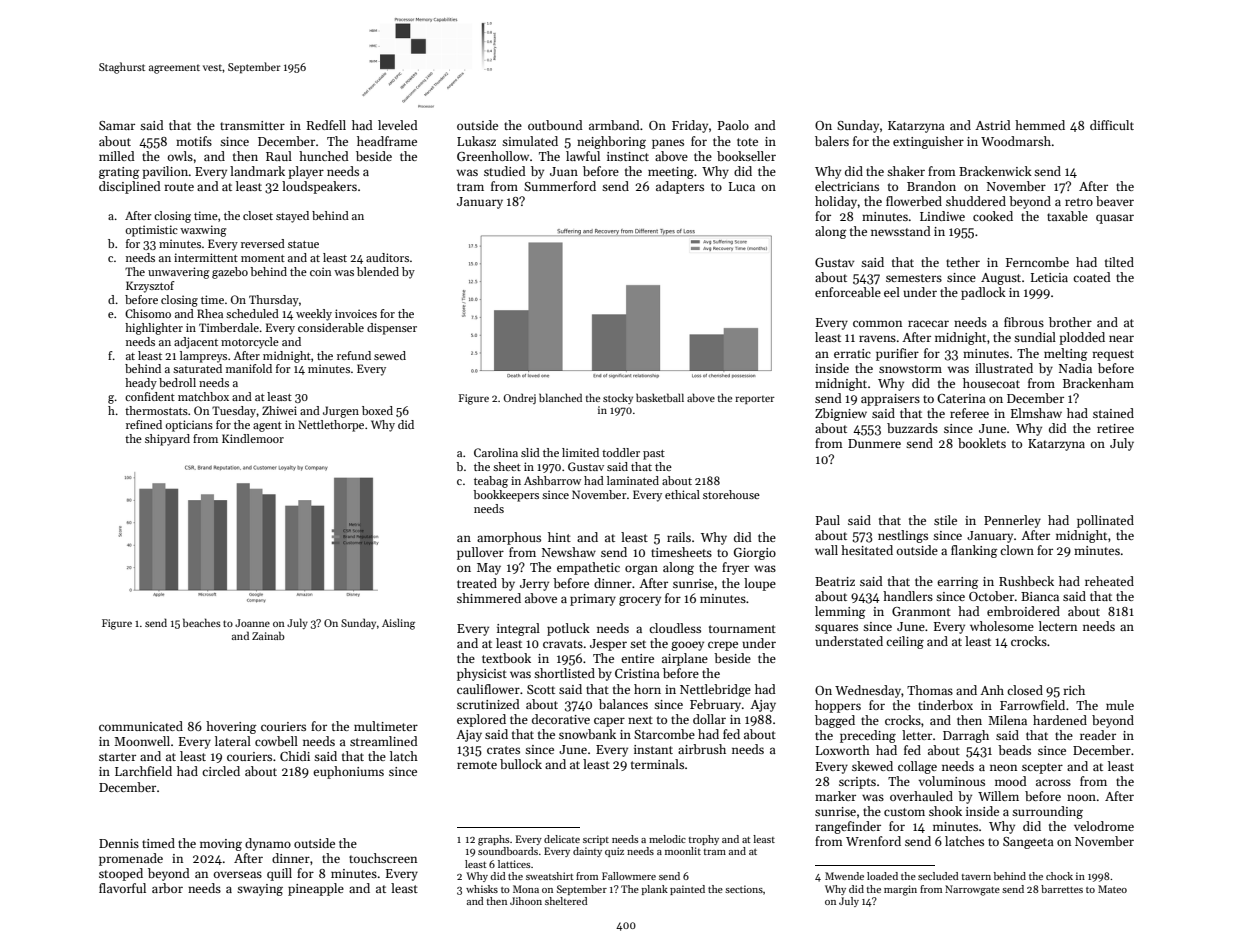 The image size is (1233, 952). Describe the element at coordinates (668, 144) in the page. I see `panes` at that location.
